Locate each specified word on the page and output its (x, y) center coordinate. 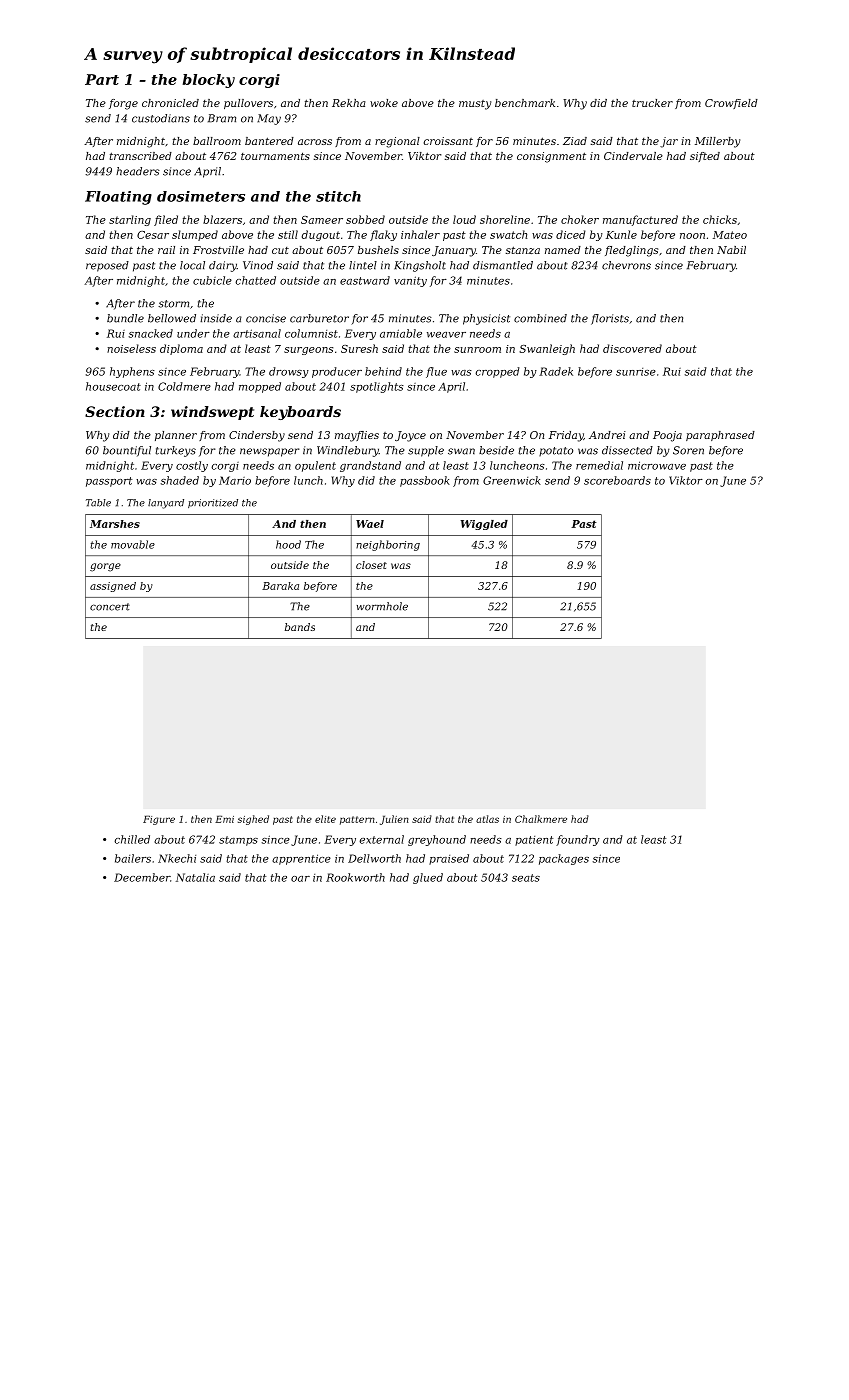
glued (428, 878)
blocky (209, 81)
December (142, 877)
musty (475, 105)
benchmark (525, 103)
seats (526, 878)
